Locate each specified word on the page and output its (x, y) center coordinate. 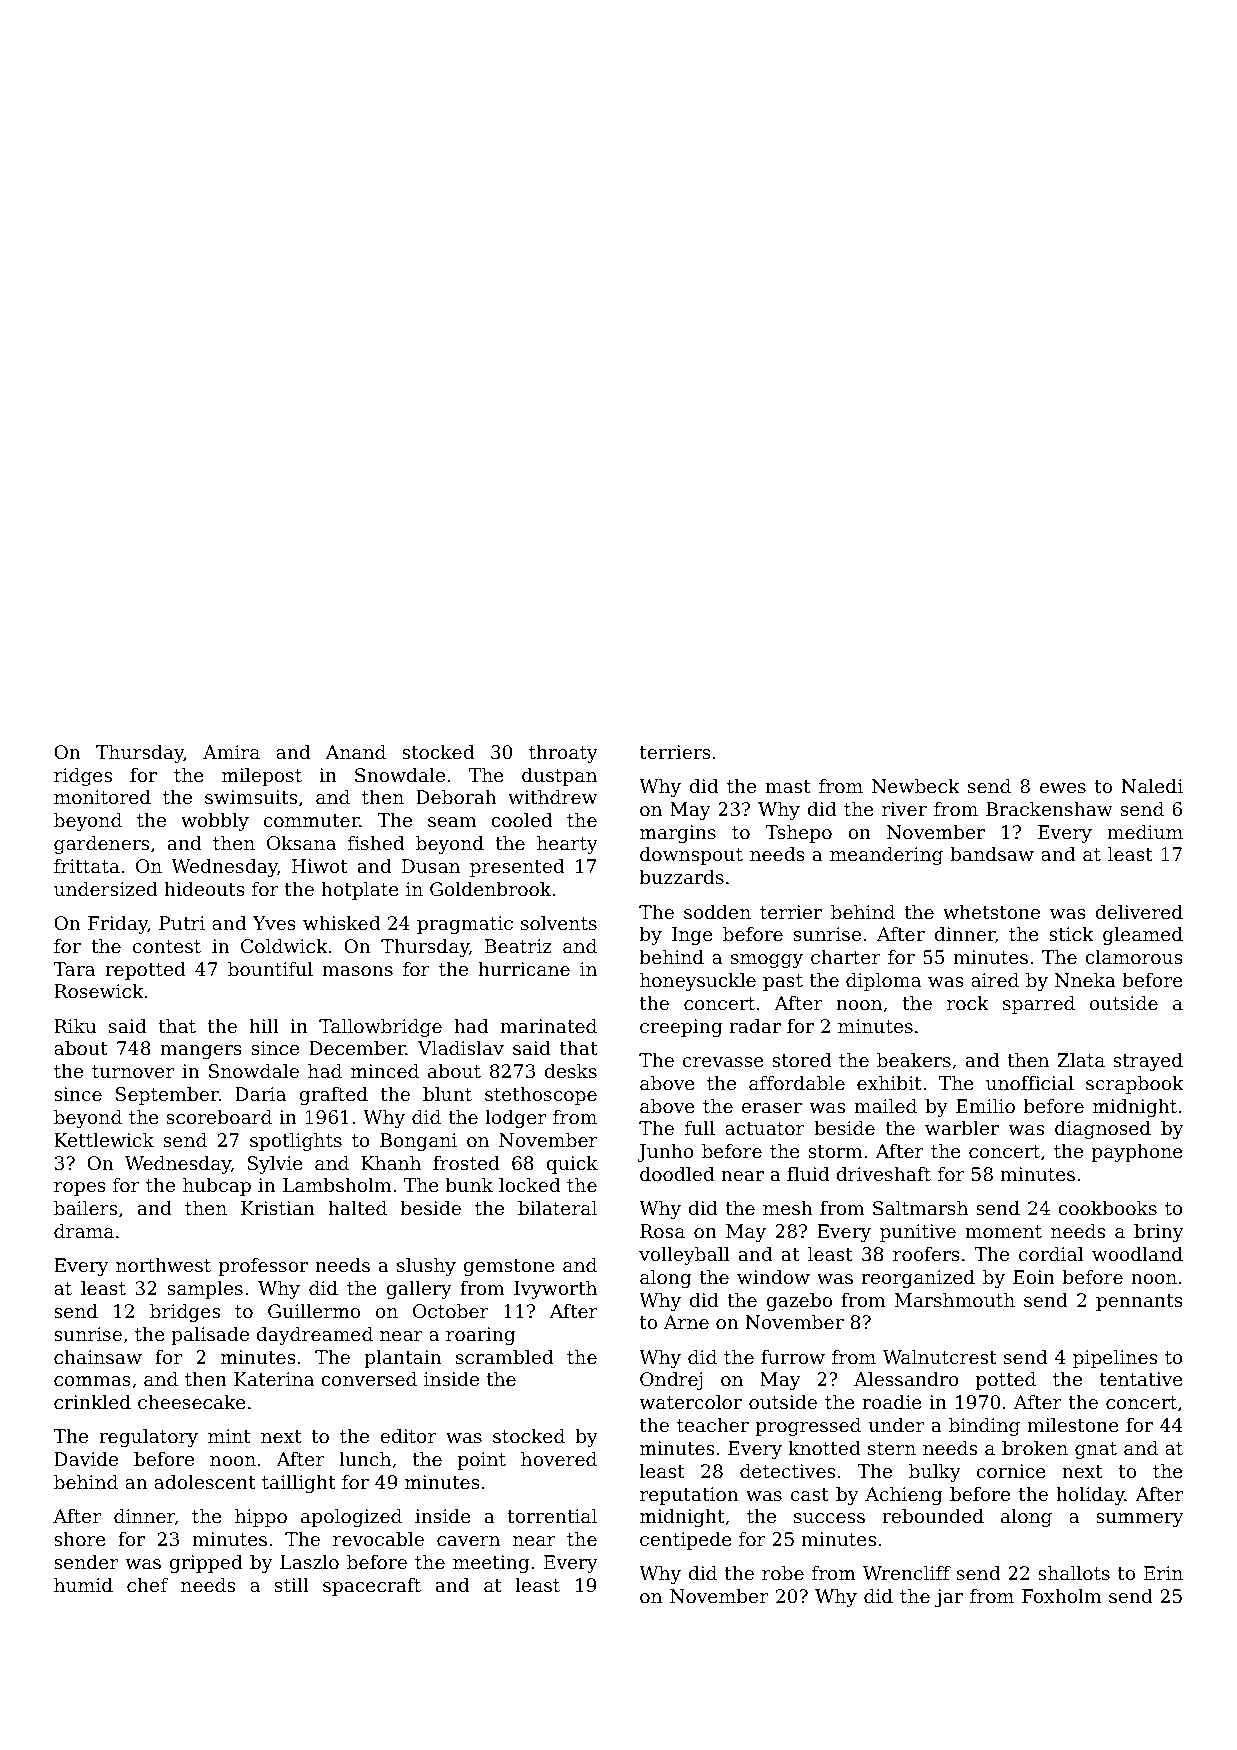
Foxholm (1061, 1596)
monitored (102, 797)
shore (80, 1539)
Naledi (1152, 786)
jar (949, 1598)
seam (452, 822)
